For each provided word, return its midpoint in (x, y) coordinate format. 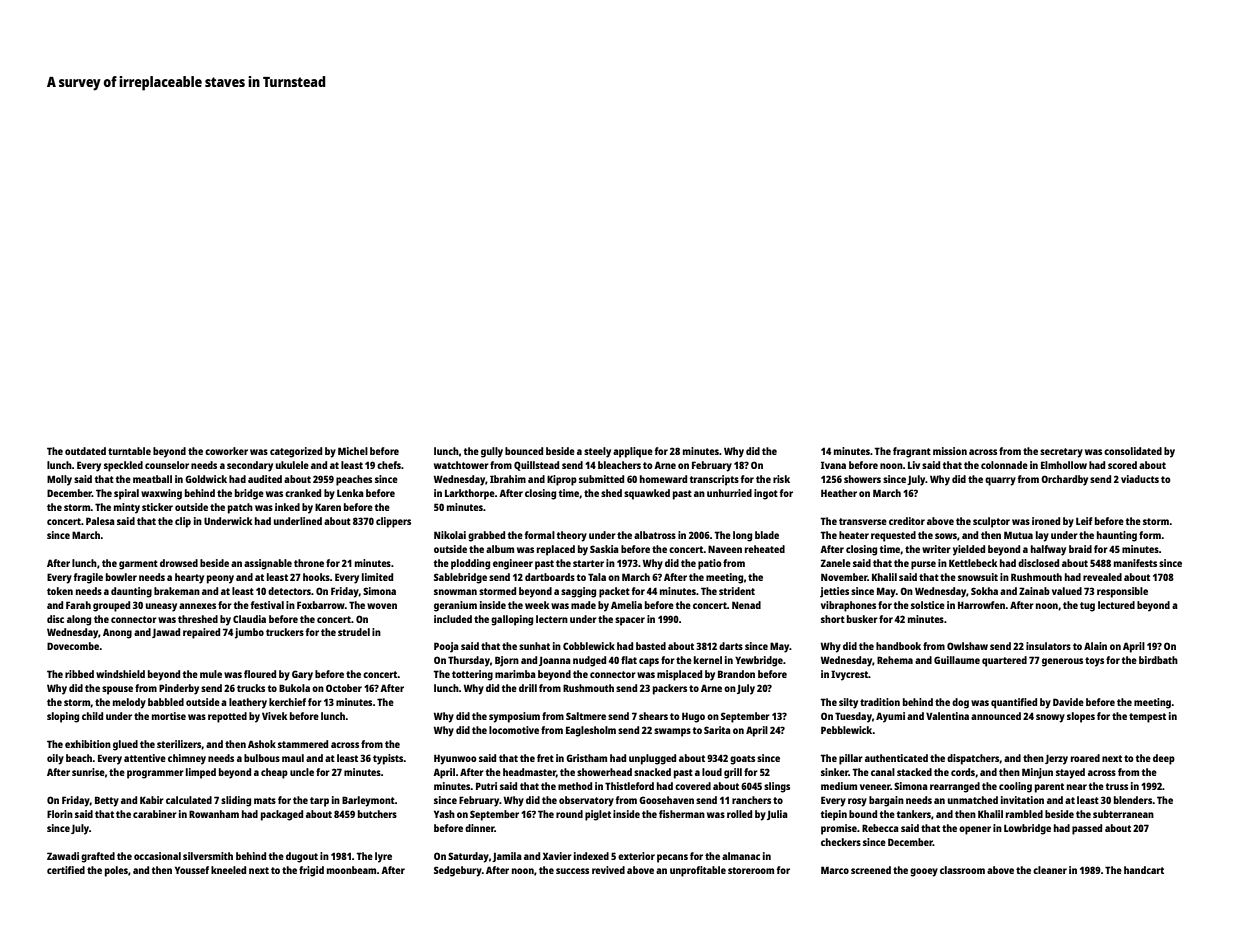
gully (492, 452)
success (572, 871)
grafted (98, 857)
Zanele (836, 563)
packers (670, 689)
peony (220, 579)
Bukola (294, 688)
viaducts (1140, 479)
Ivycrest (849, 675)
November (844, 577)
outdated (85, 451)
